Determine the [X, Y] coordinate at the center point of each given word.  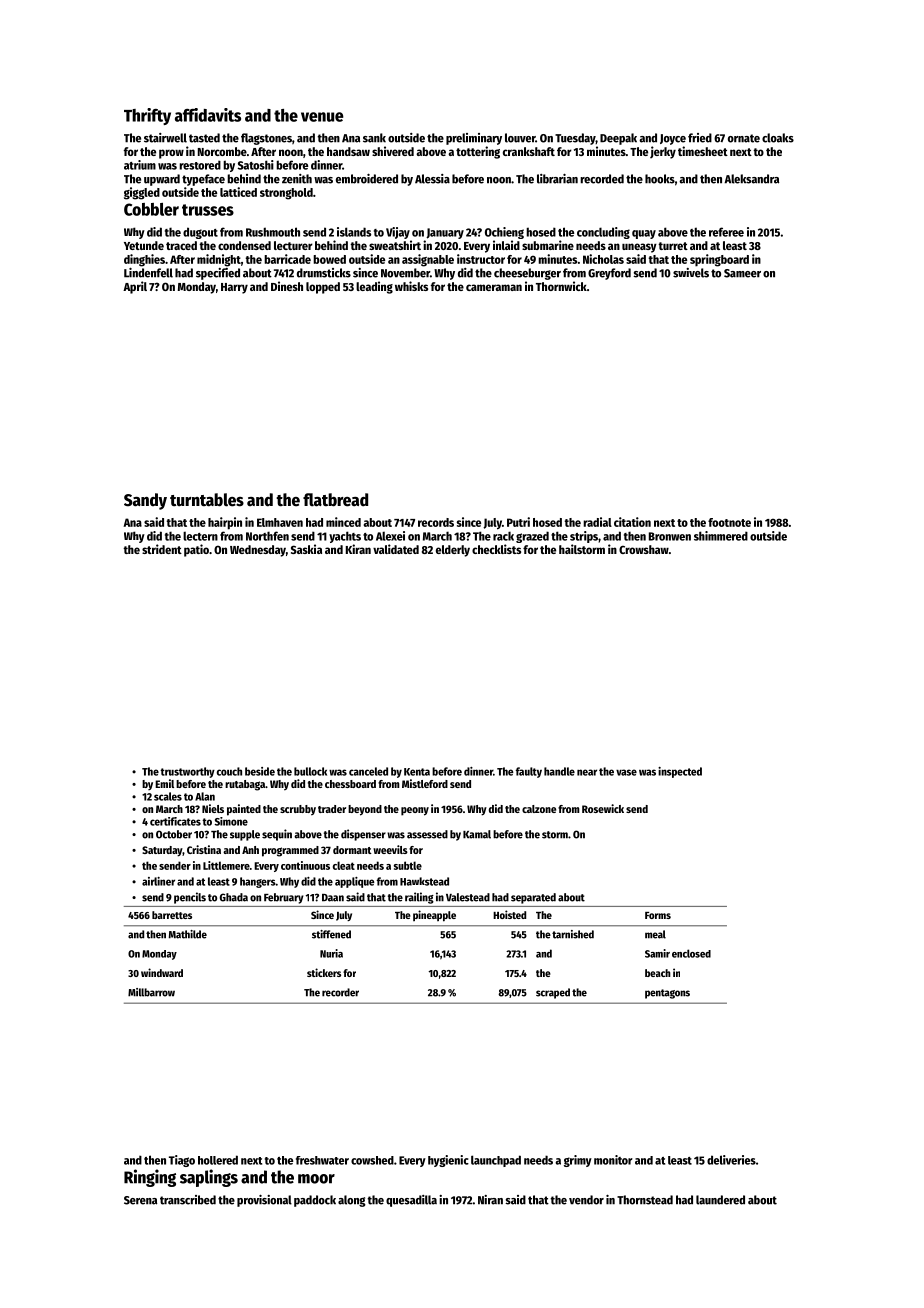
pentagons [667, 994]
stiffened [331, 934]
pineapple [434, 916]
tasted [204, 138]
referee [726, 232]
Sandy [145, 501]
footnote [729, 522]
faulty [529, 772]
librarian [557, 179]
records [436, 522]
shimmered [721, 536]
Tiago [182, 1161]
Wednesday [258, 551]
